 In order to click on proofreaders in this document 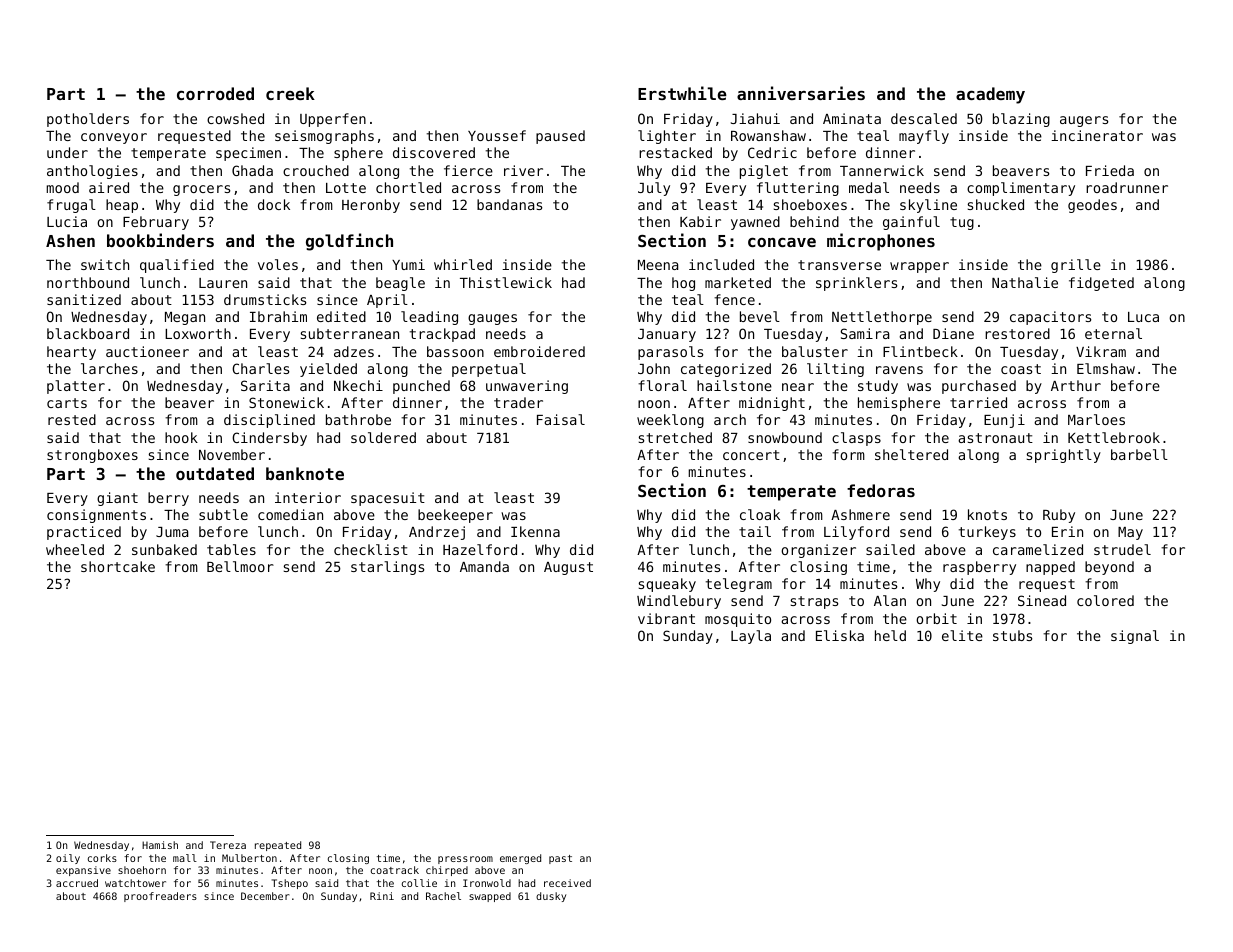, I will do `click(160, 897)`.
